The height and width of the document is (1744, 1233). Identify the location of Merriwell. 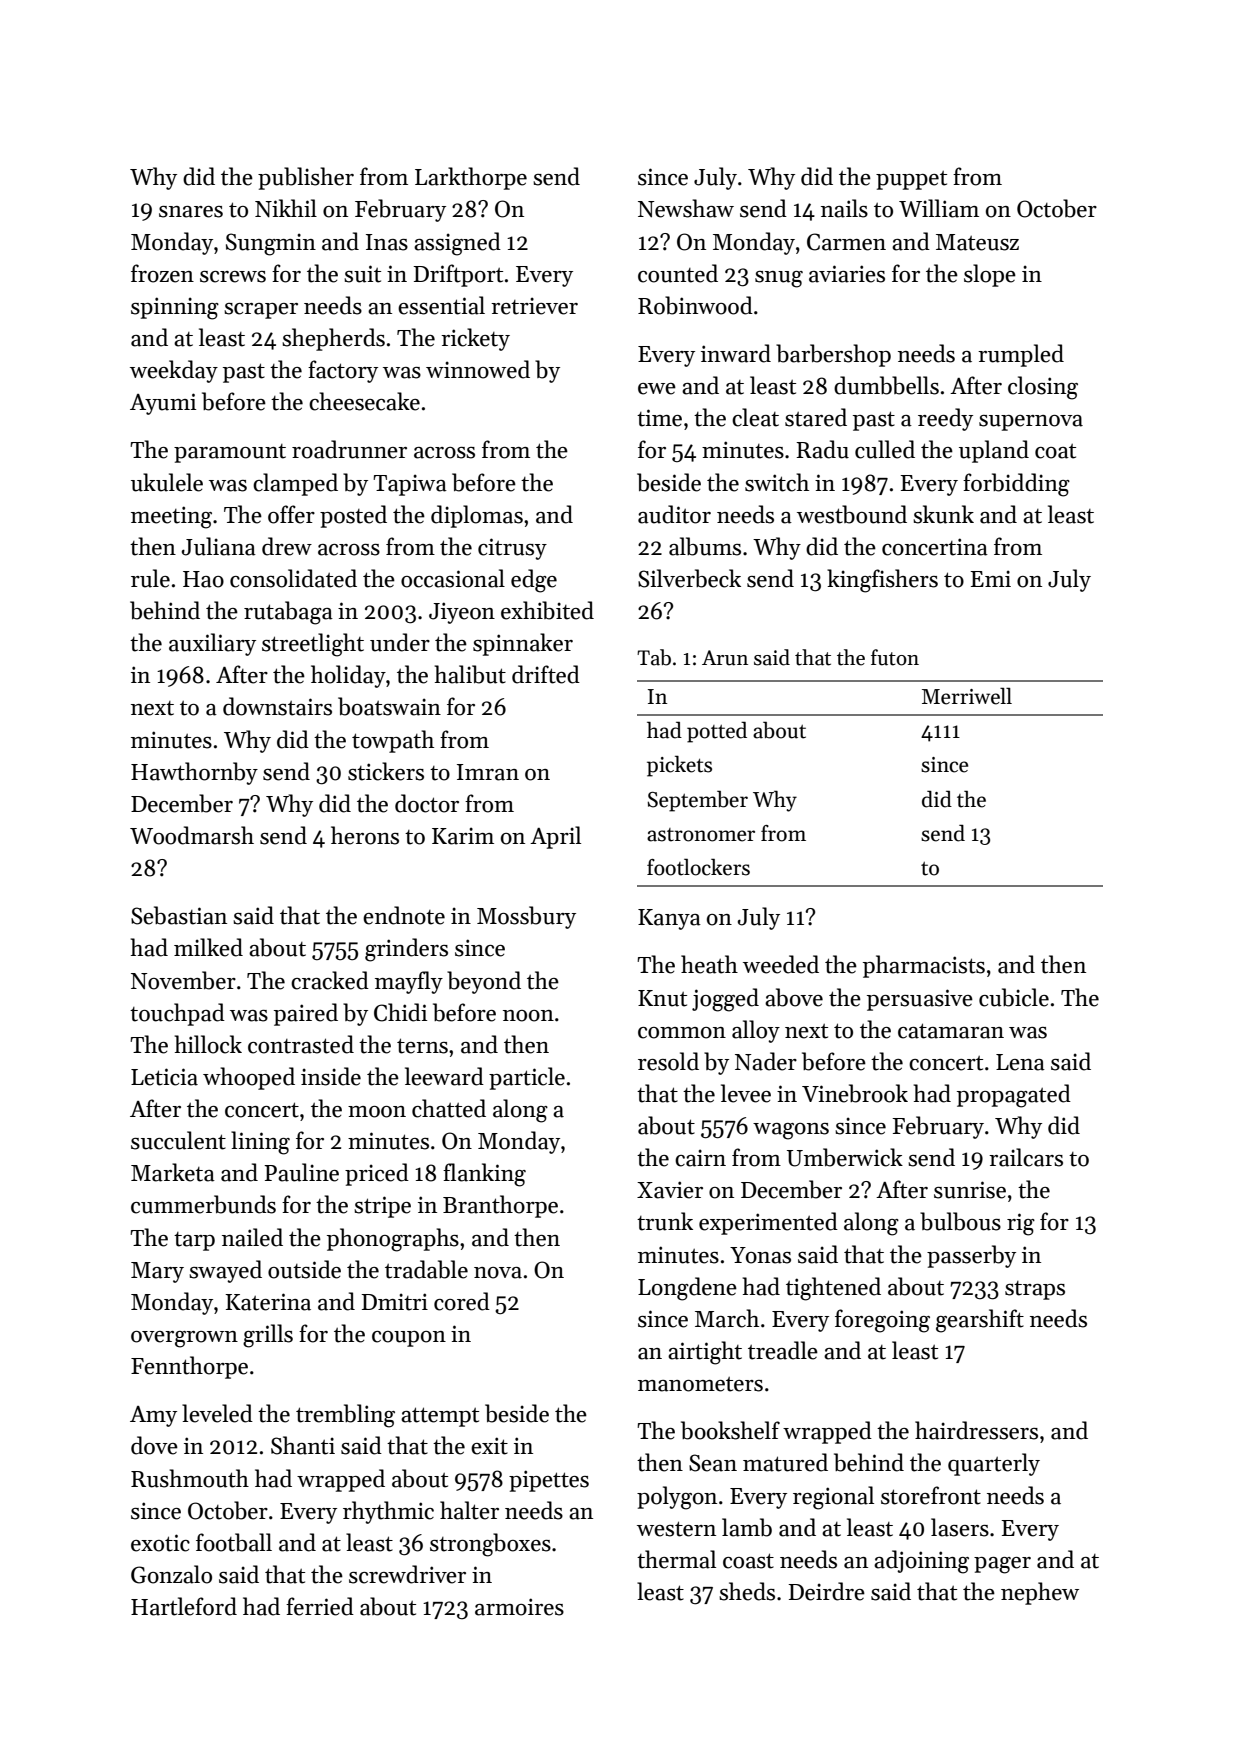
(967, 696).
